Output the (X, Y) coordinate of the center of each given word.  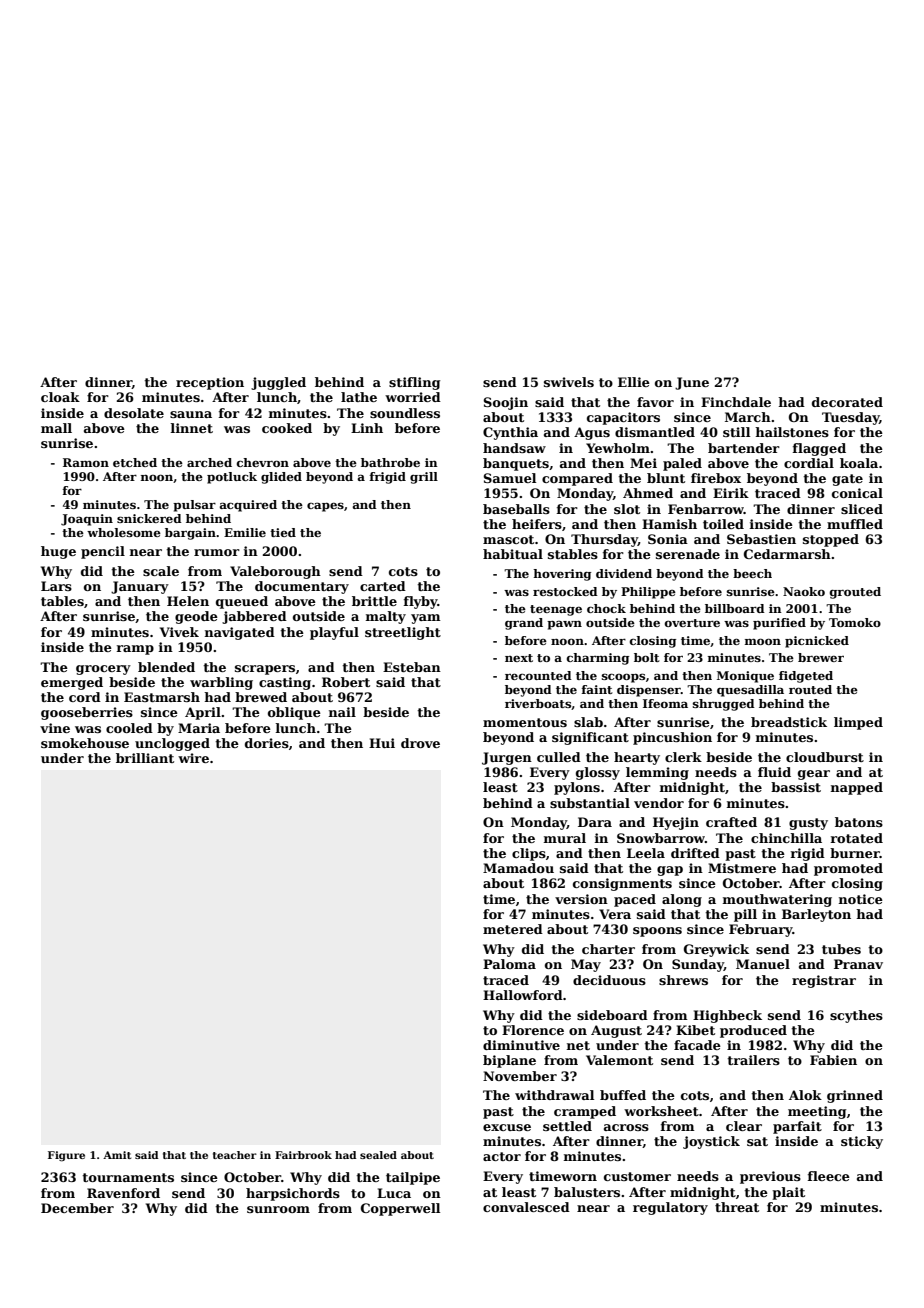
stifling (414, 383)
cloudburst (825, 757)
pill (745, 915)
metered (513, 929)
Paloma (509, 964)
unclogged (172, 744)
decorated (847, 402)
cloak (60, 397)
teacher (235, 1155)
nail (342, 712)
